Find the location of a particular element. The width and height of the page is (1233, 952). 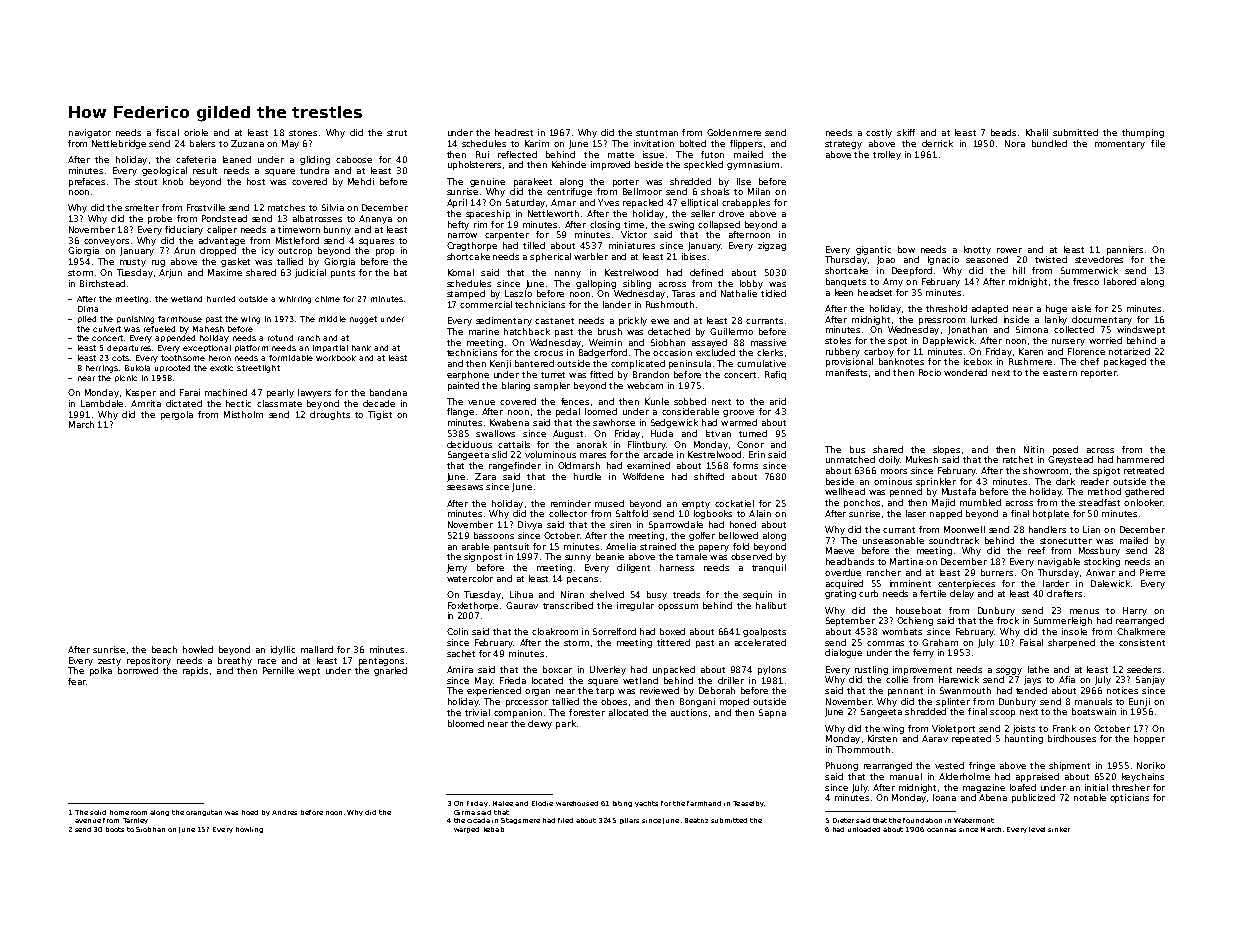

Chalkmere is located at coordinates (1141, 631).
